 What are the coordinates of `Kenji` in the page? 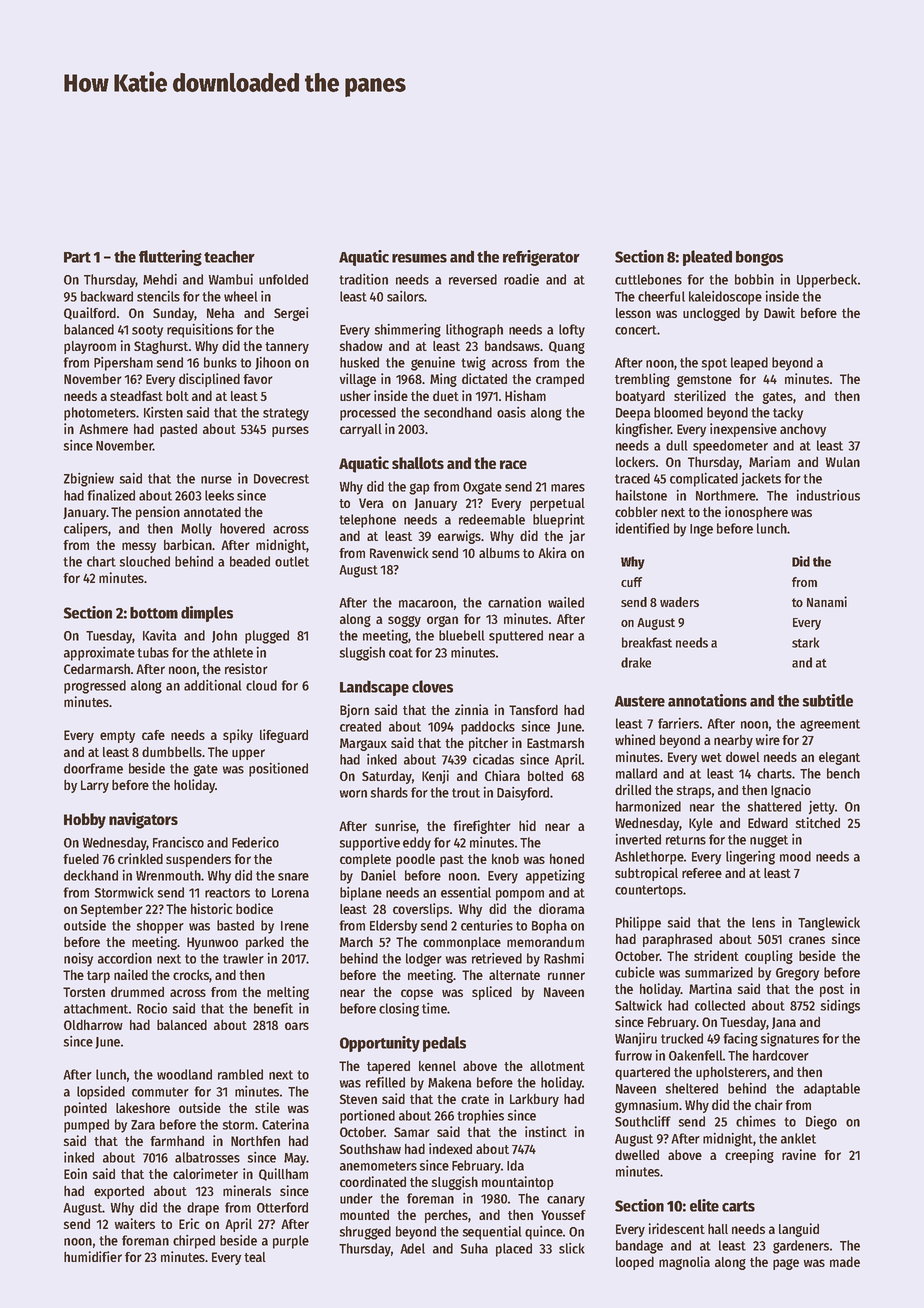 It's located at (435, 777).
